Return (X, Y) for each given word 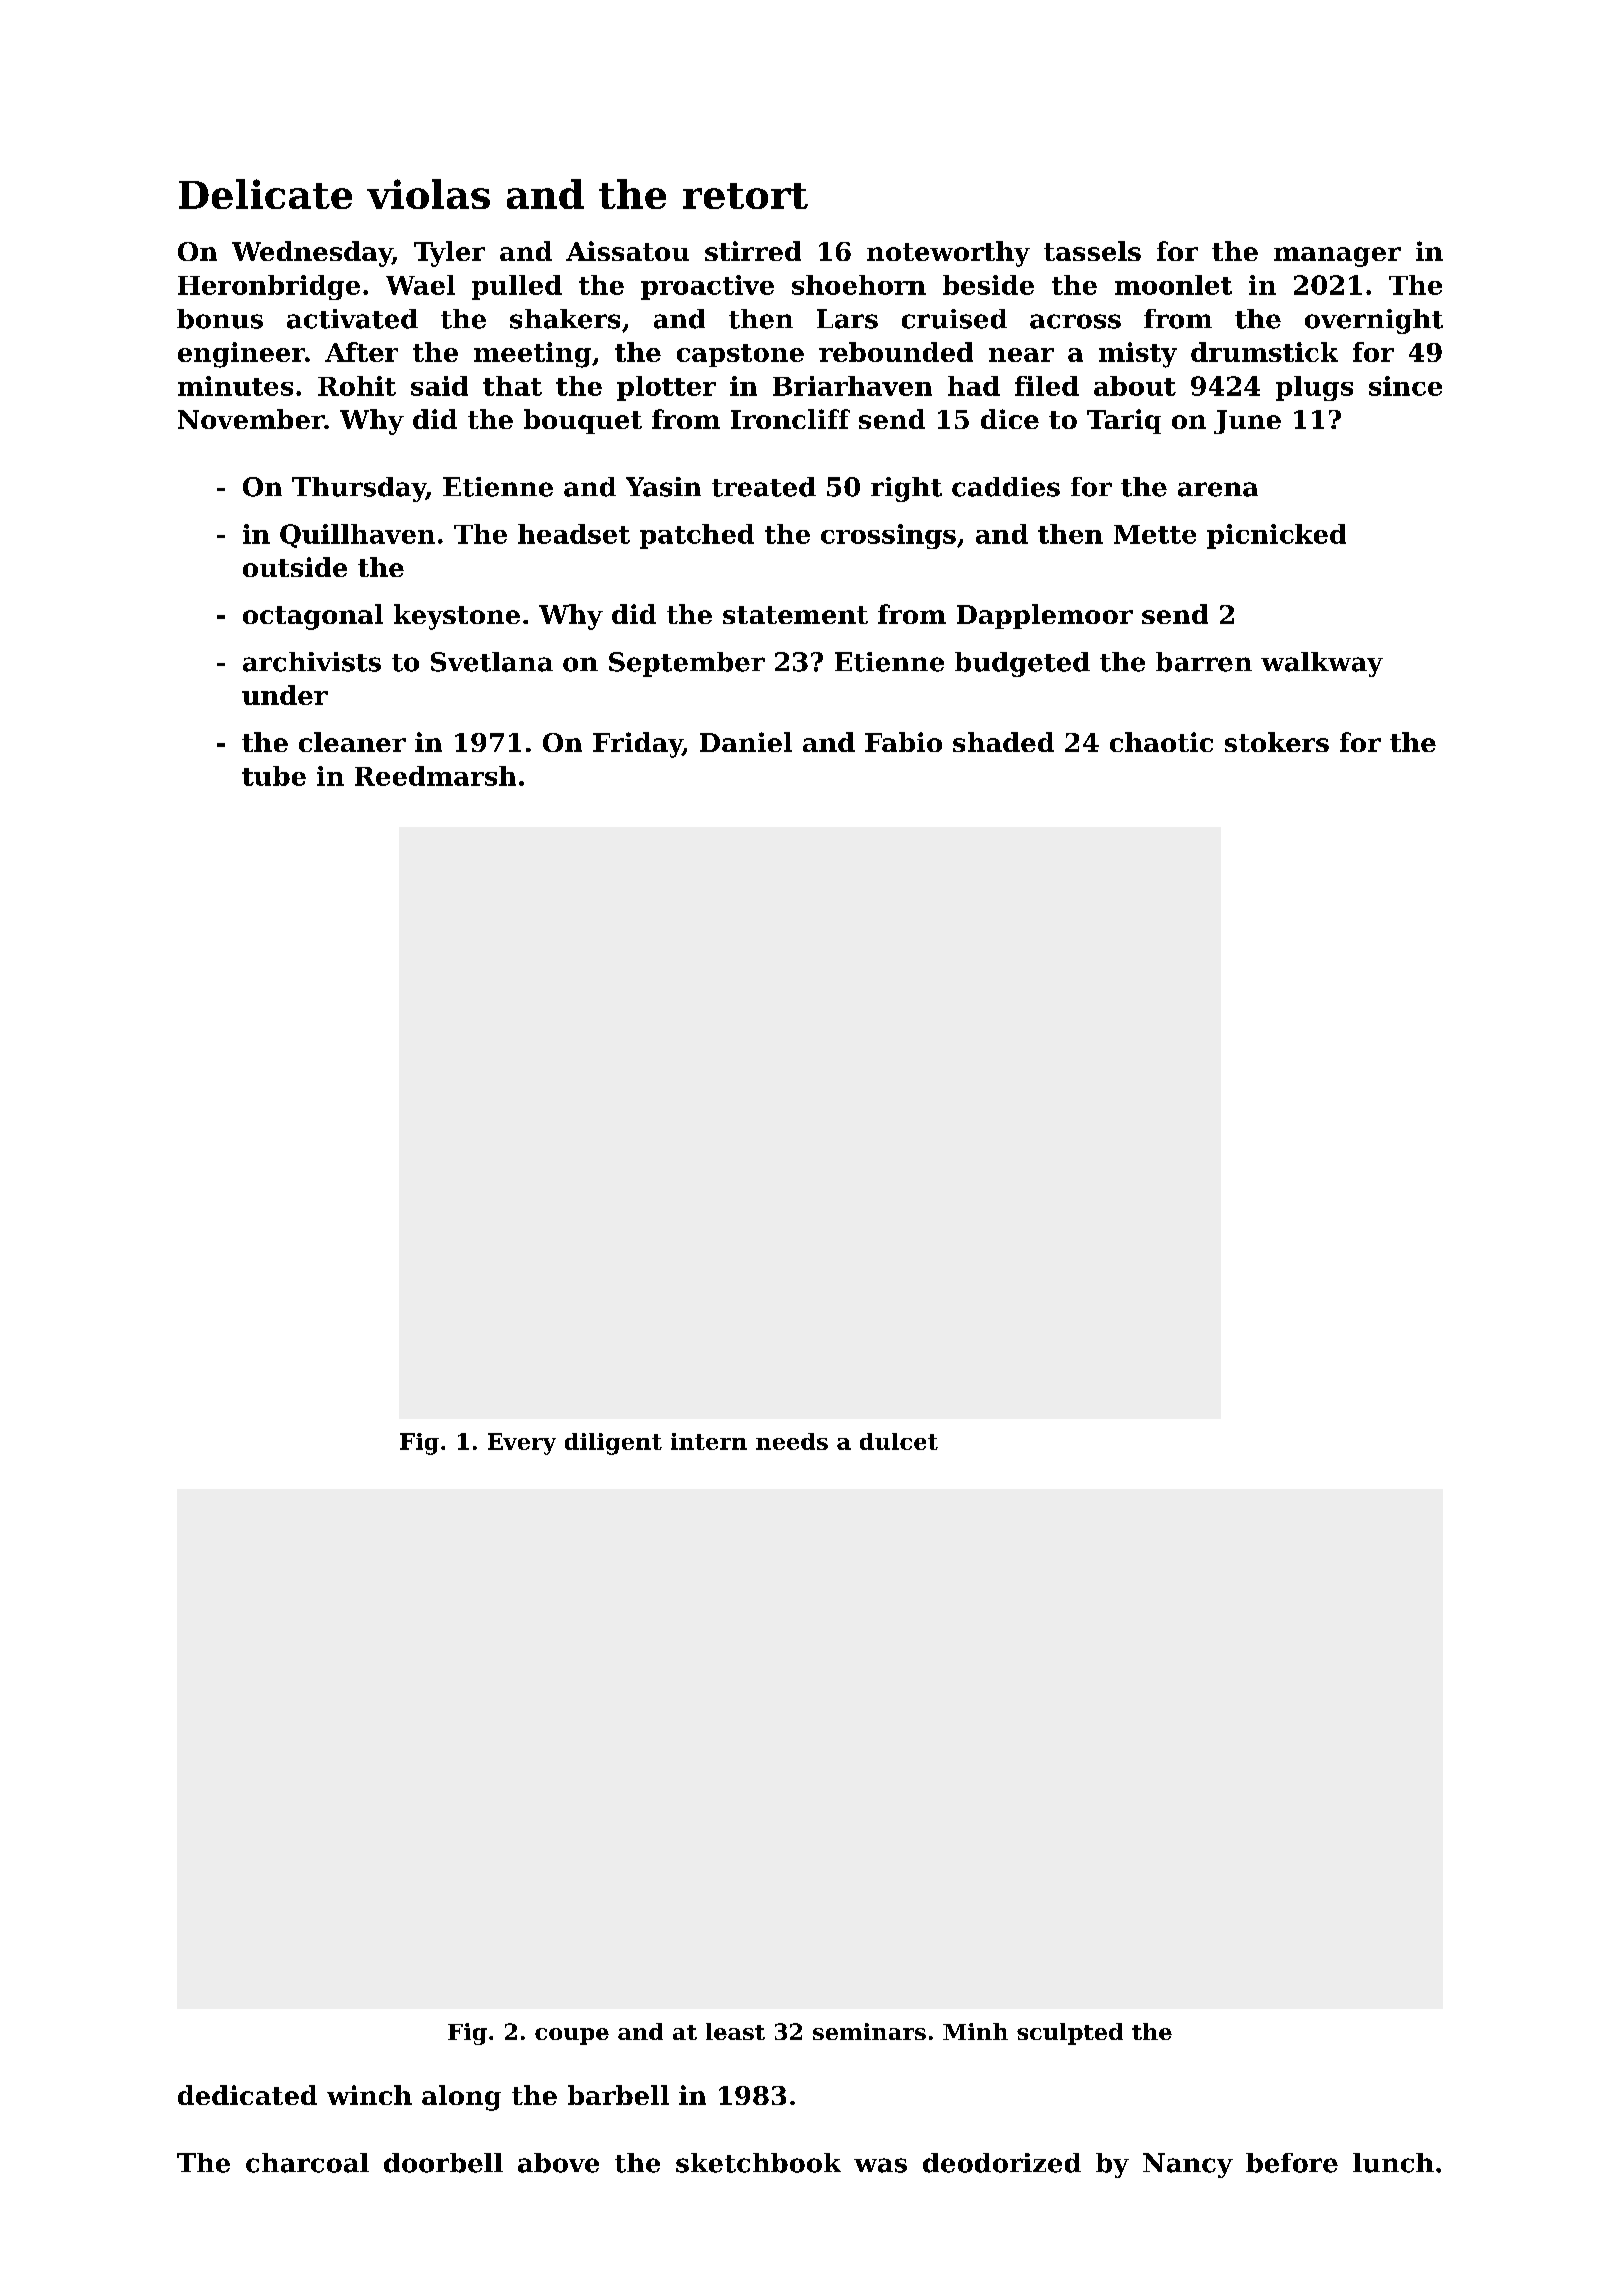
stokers (1277, 742)
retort (745, 196)
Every (522, 1444)
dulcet (899, 1441)
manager (1337, 257)
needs (792, 1441)
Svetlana (492, 662)
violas (428, 194)
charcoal (307, 2163)
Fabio (903, 742)
